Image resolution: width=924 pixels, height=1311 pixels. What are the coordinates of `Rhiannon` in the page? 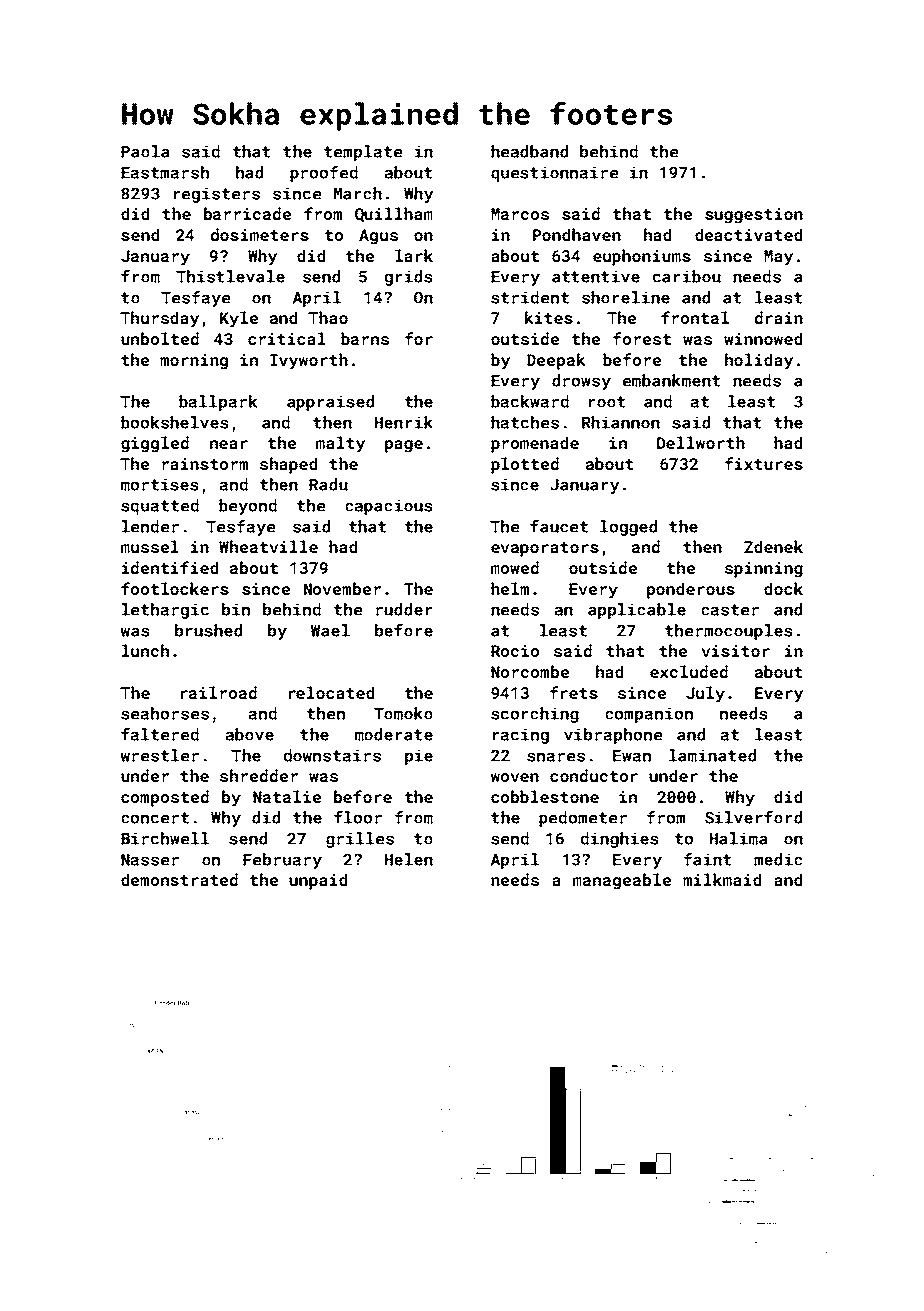 It's located at (621, 422).
